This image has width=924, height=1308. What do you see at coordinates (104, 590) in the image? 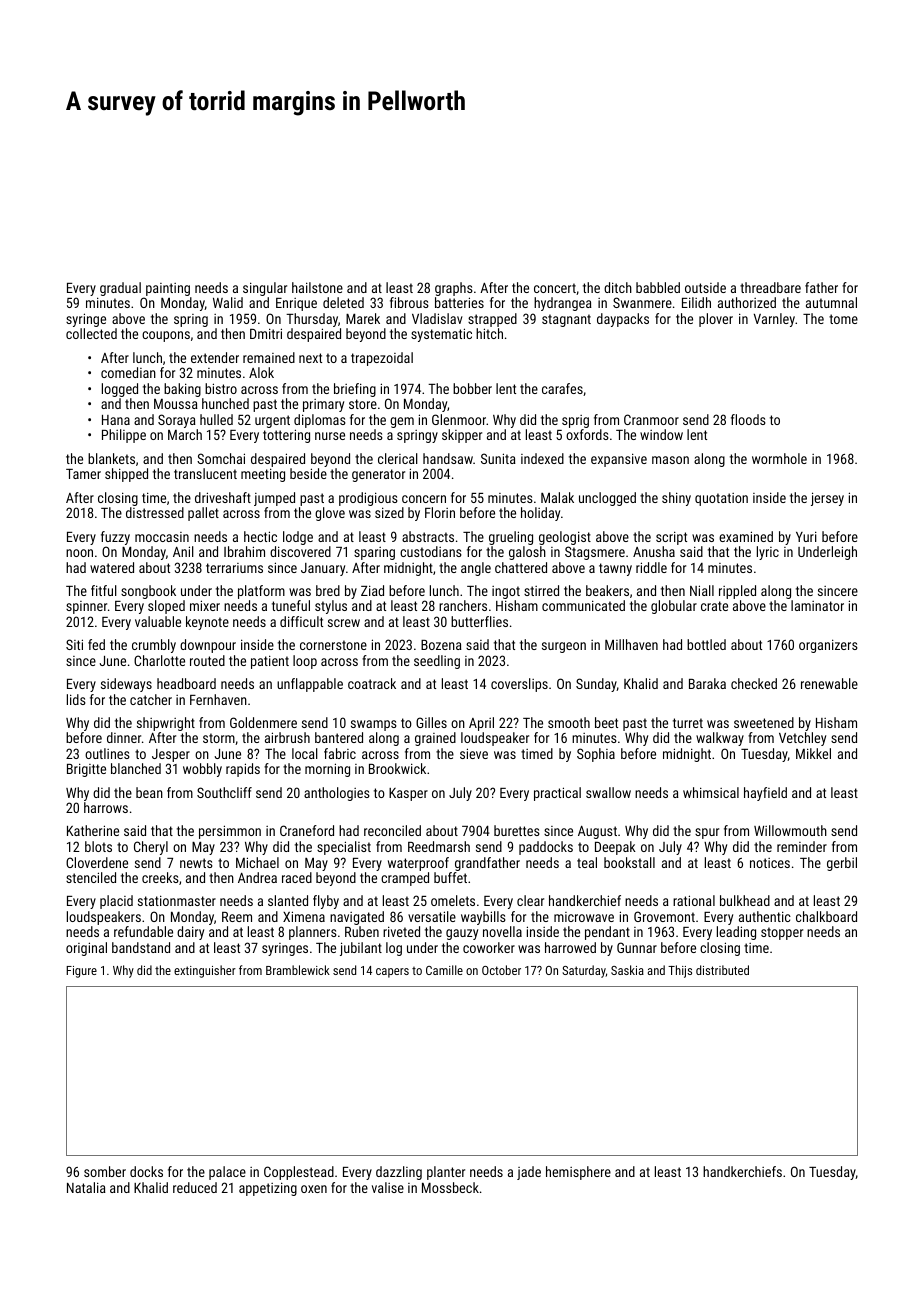
I see `fitful` at bounding box center [104, 590].
